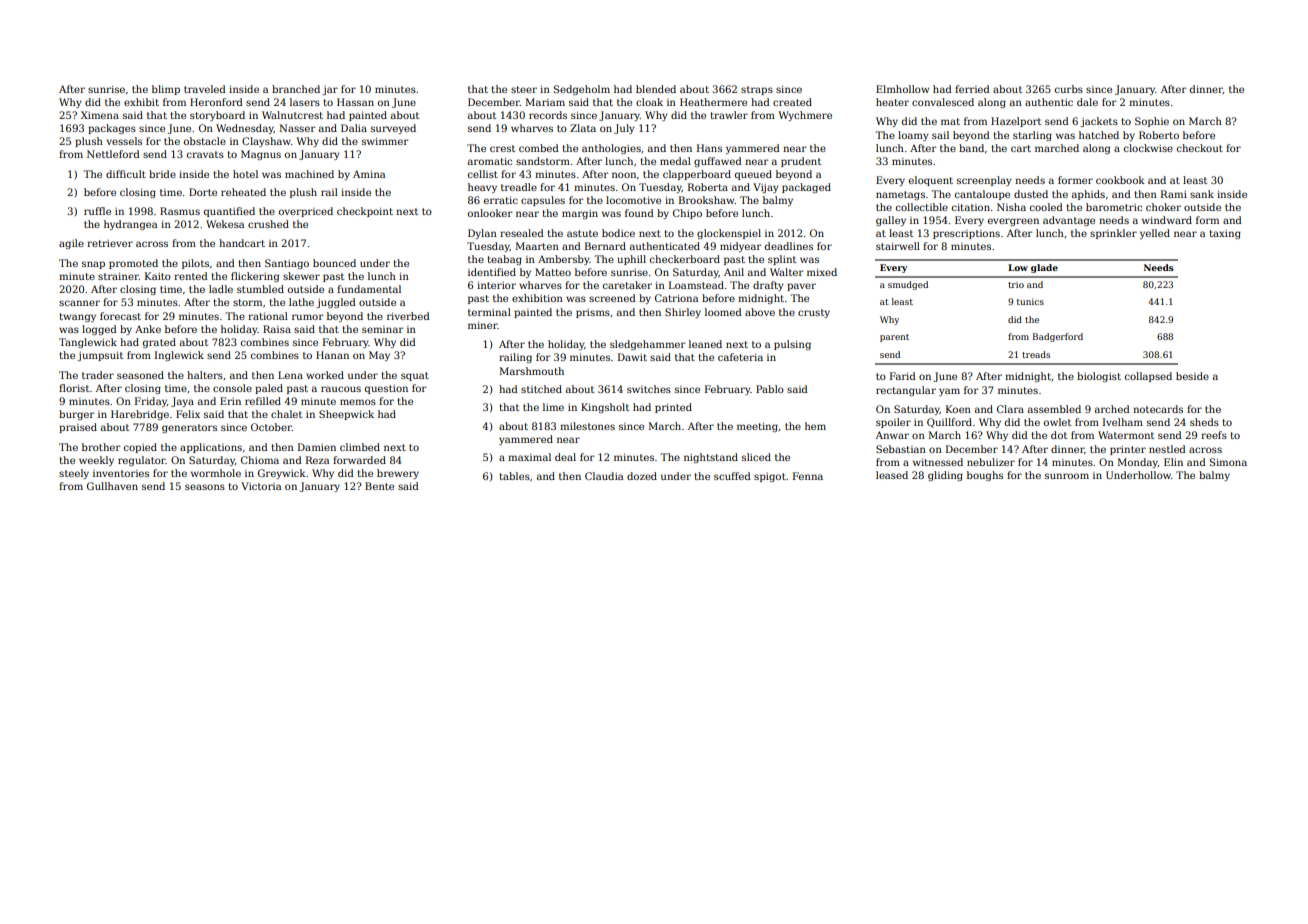 The height and width of the image is (924, 1308). I want to click on Roberto, so click(1159, 135).
